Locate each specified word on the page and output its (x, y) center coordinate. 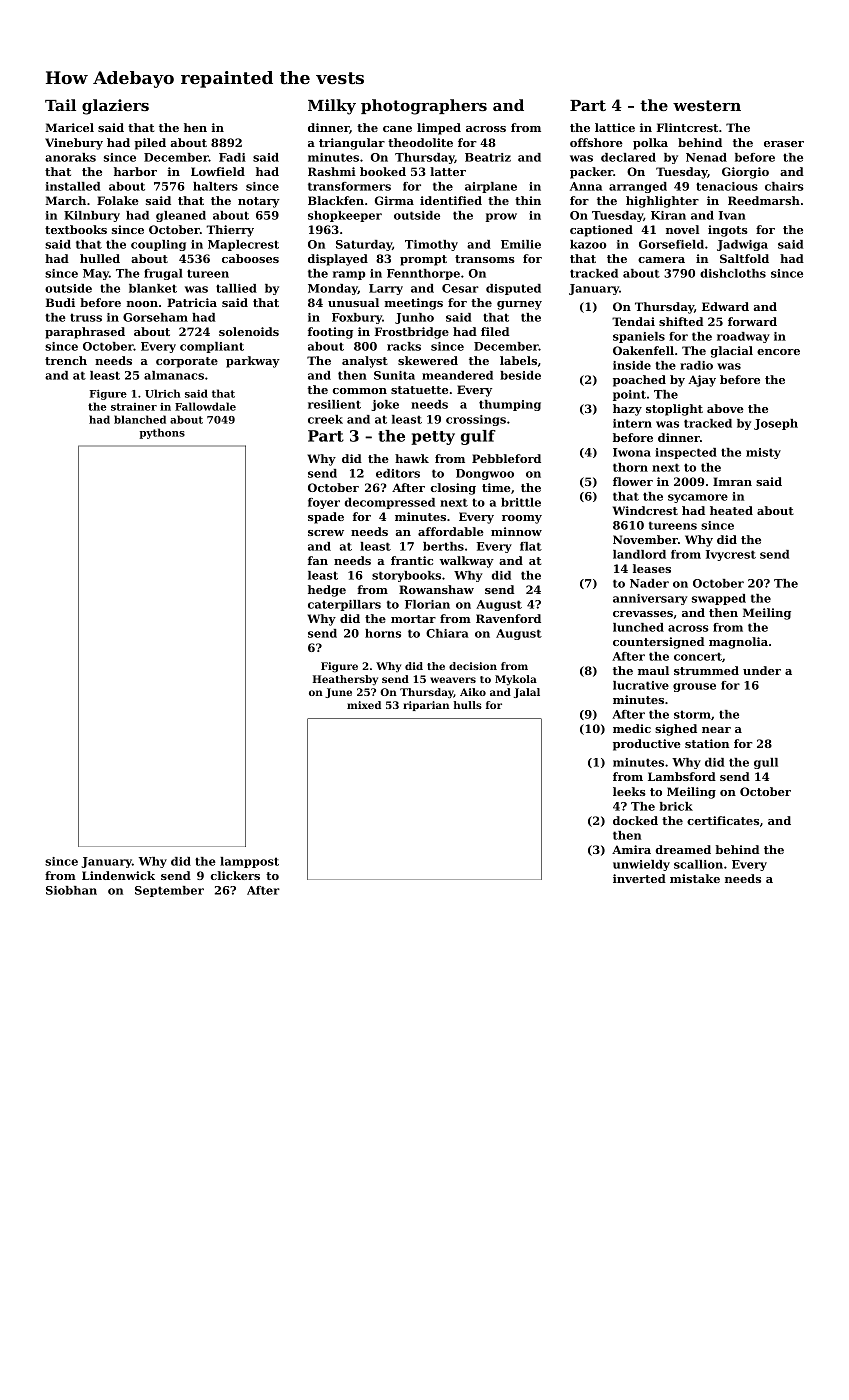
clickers (235, 875)
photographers (424, 107)
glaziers (115, 107)
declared (628, 157)
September (169, 891)
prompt (423, 260)
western (707, 105)
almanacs (174, 375)
